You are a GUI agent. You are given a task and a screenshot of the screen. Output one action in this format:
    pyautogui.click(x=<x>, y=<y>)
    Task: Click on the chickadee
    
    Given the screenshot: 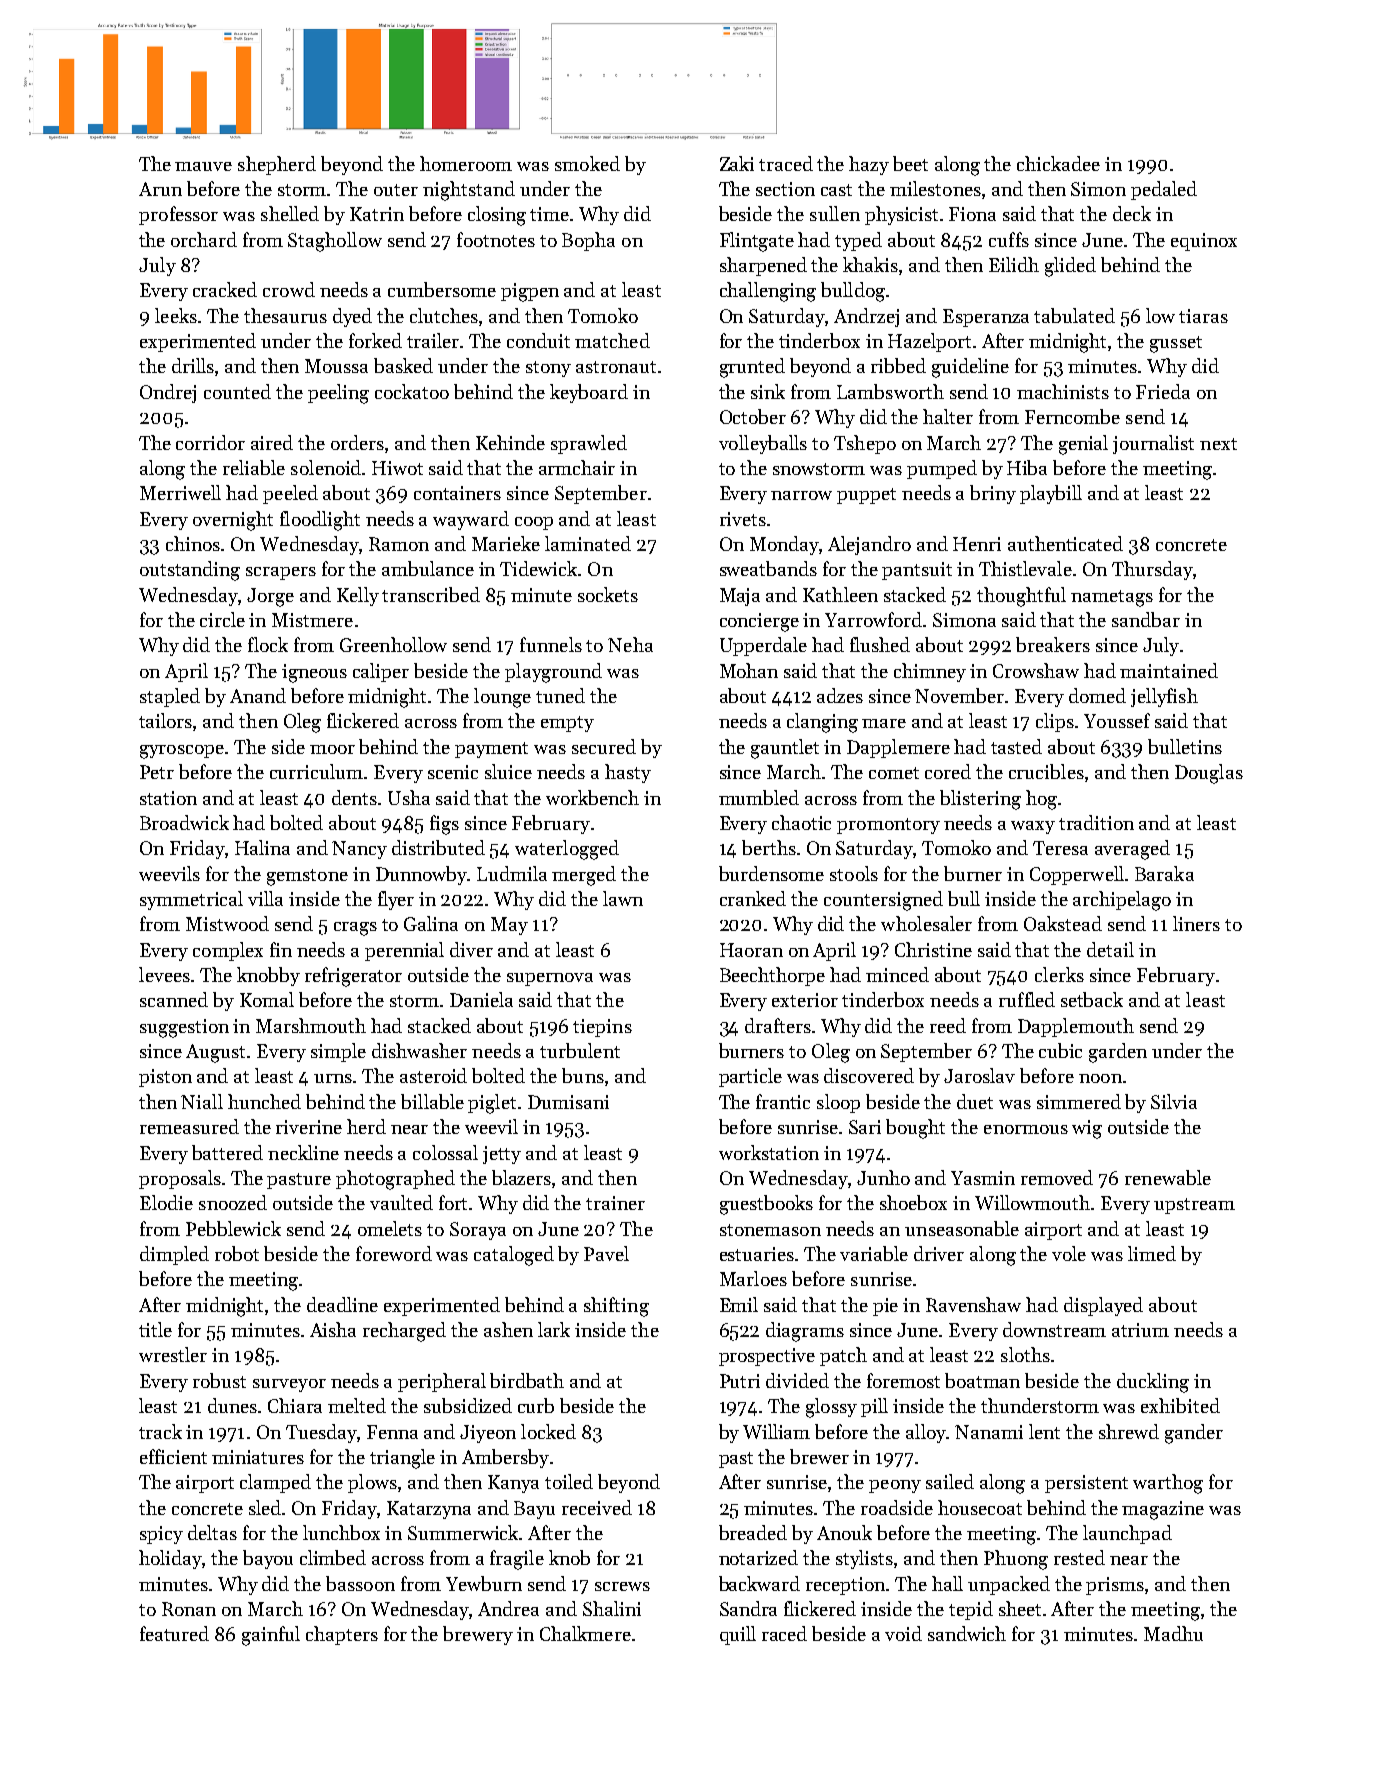 What is the action you would take?
    pyautogui.click(x=1058, y=163)
